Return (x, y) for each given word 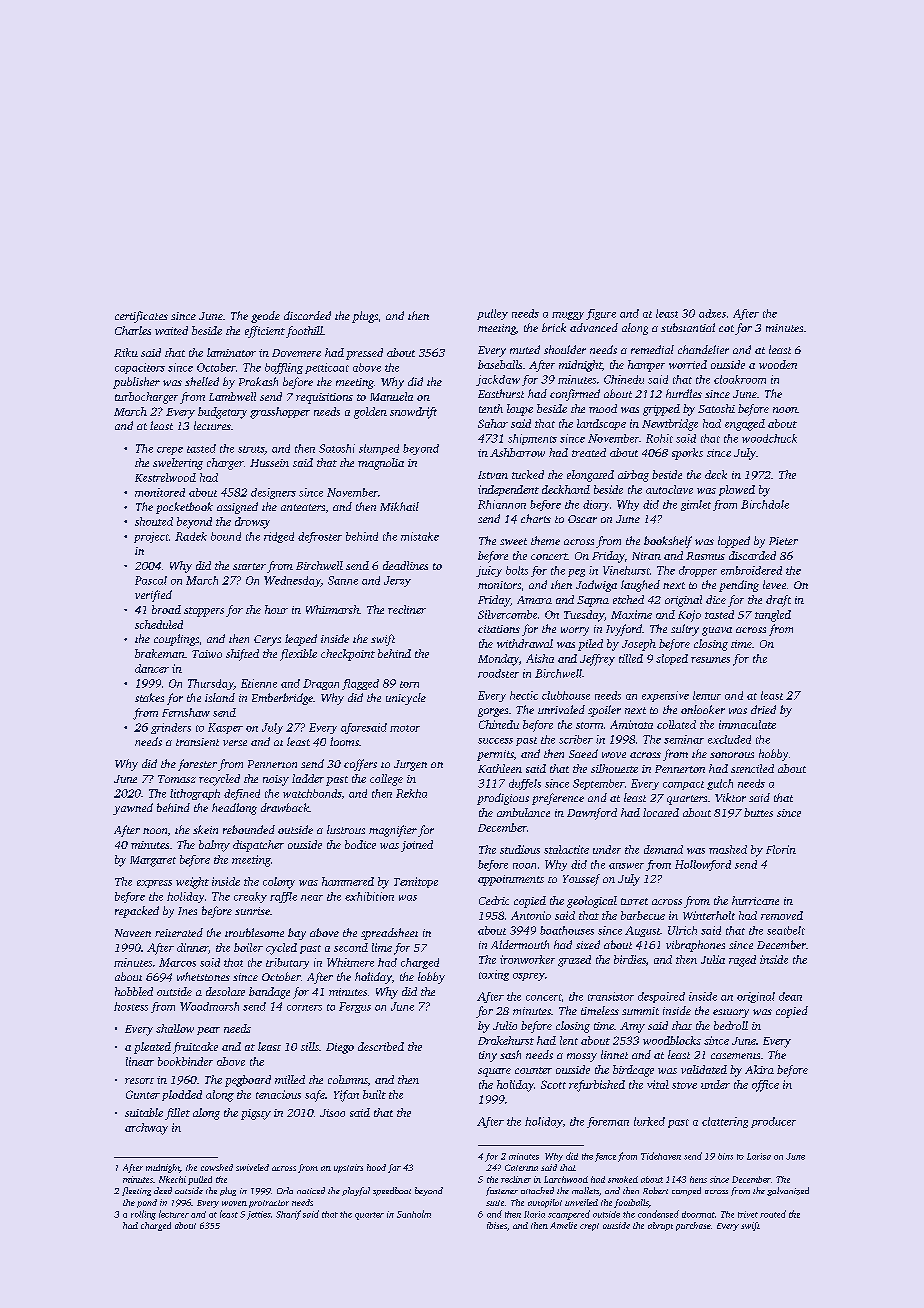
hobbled (134, 991)
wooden (778, 364)
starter (249, 566)
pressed (364, 354)
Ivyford (624, 630)
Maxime (631, 614)
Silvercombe (507, 614)
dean (790, 996)
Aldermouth (520, 944)
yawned (133, 809)
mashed (728, 849)
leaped (301, 640)
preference (558, 799)
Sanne (343, 580)
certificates (141, 317)
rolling (143, 1215)
